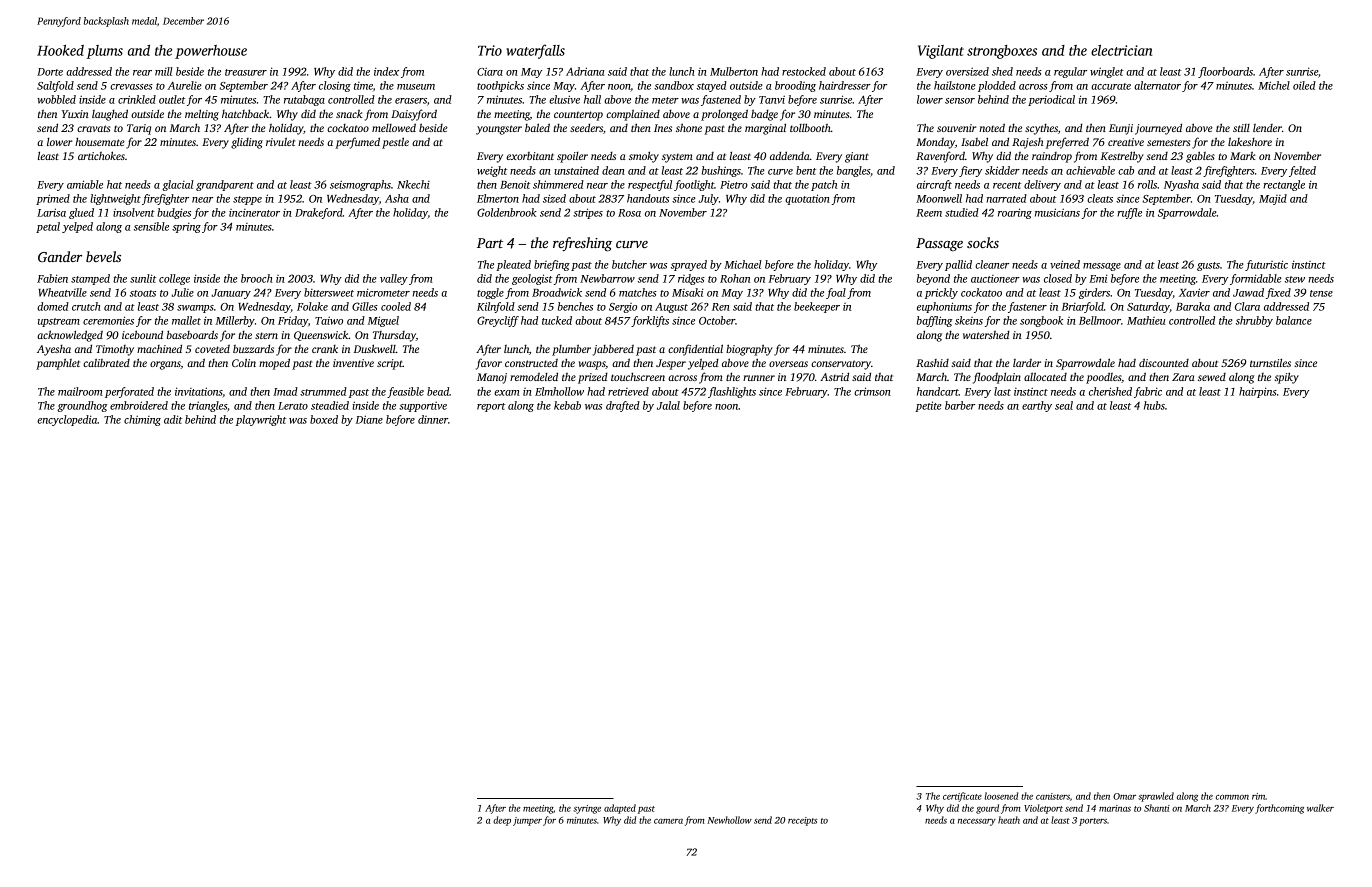  What do you see at coordinates (502, 821) in the screenshot?
I see `deep` at bounding box center [502, 821].
